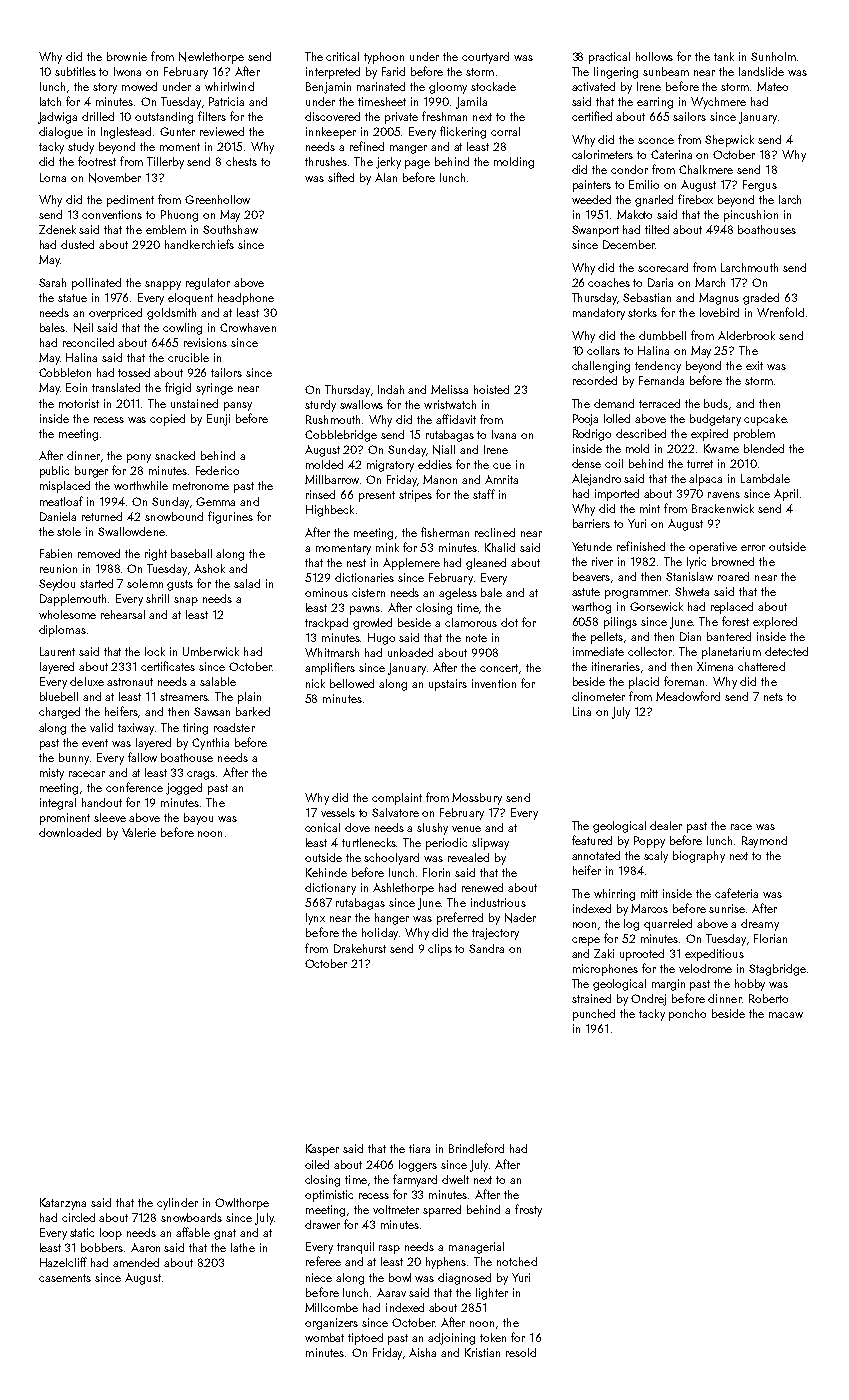 The width and height of the screenshot is (849, 1400). Describe the element at coordinates (63, 1204) in the screenshot. I see `Katarzyna` at that location.
